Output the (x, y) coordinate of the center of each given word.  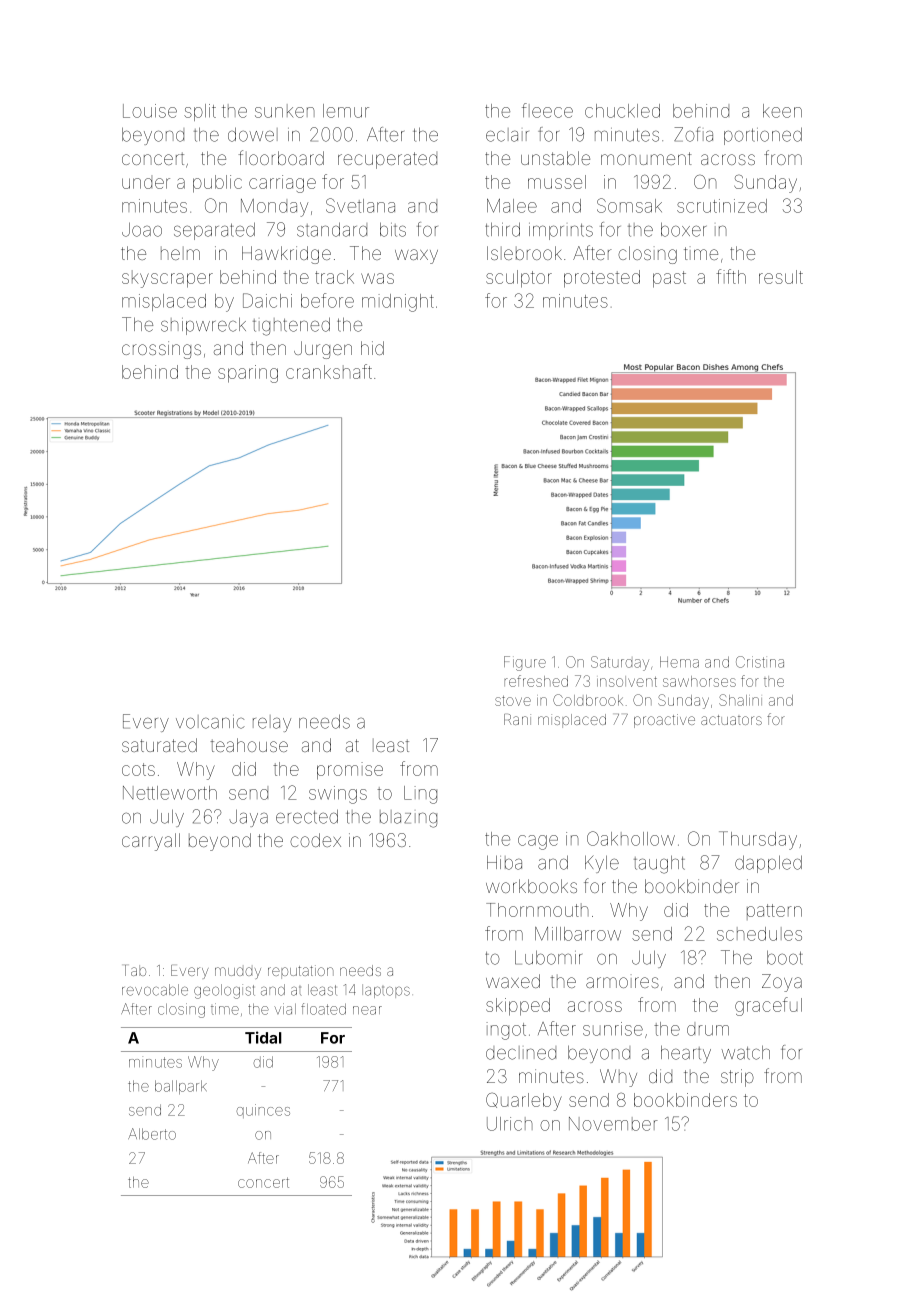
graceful (768, 1006)
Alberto (152, 1134)
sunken (285, 111)
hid (372, 348)
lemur (346, 111)
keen (782, 111)
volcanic (210, 722)
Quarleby (524, 1102)
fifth (731, 276)
